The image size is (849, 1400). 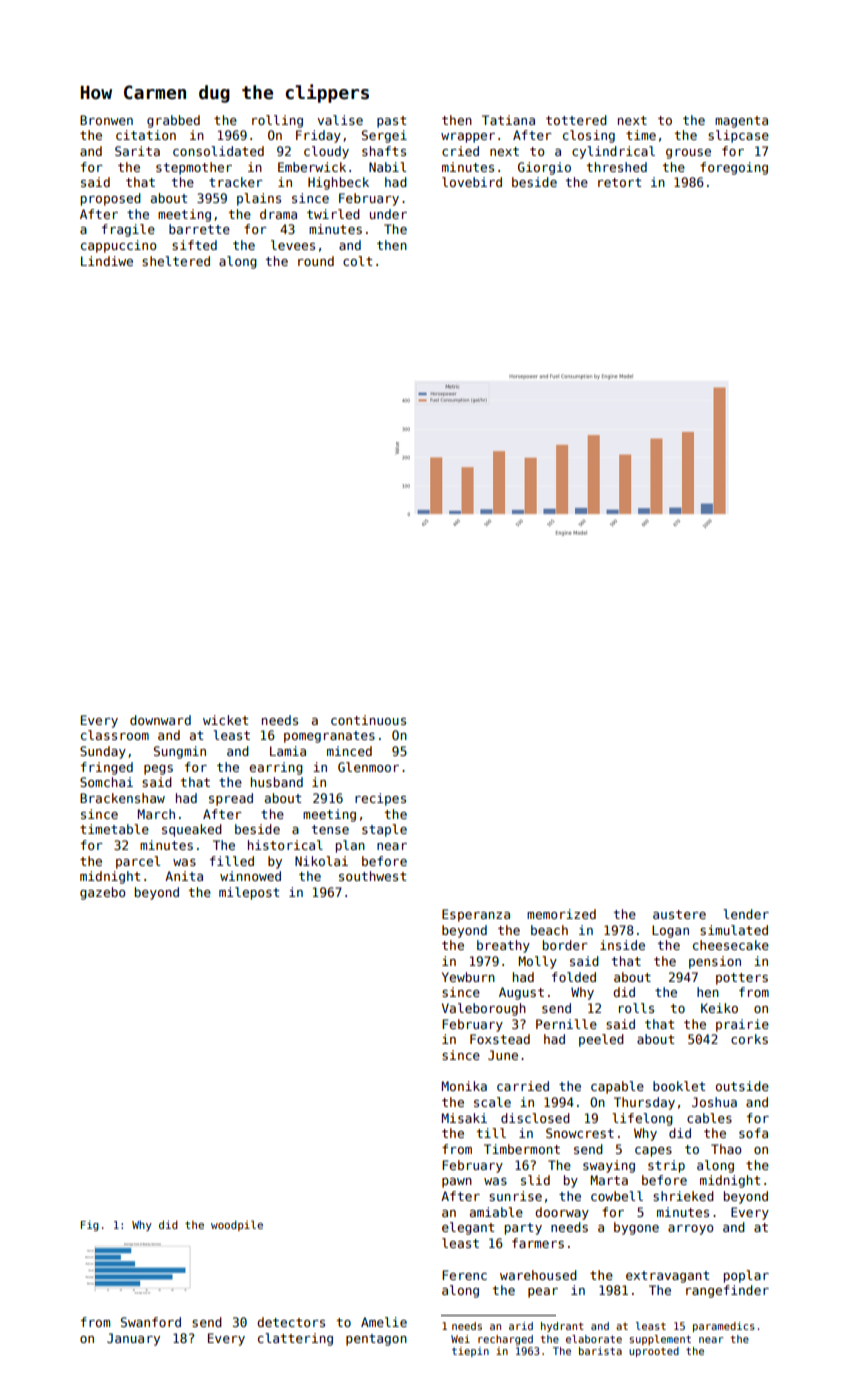 What do you see at coordinates (277, 121) in the image?
I see `rolling` at bounding box center [277, 121].
